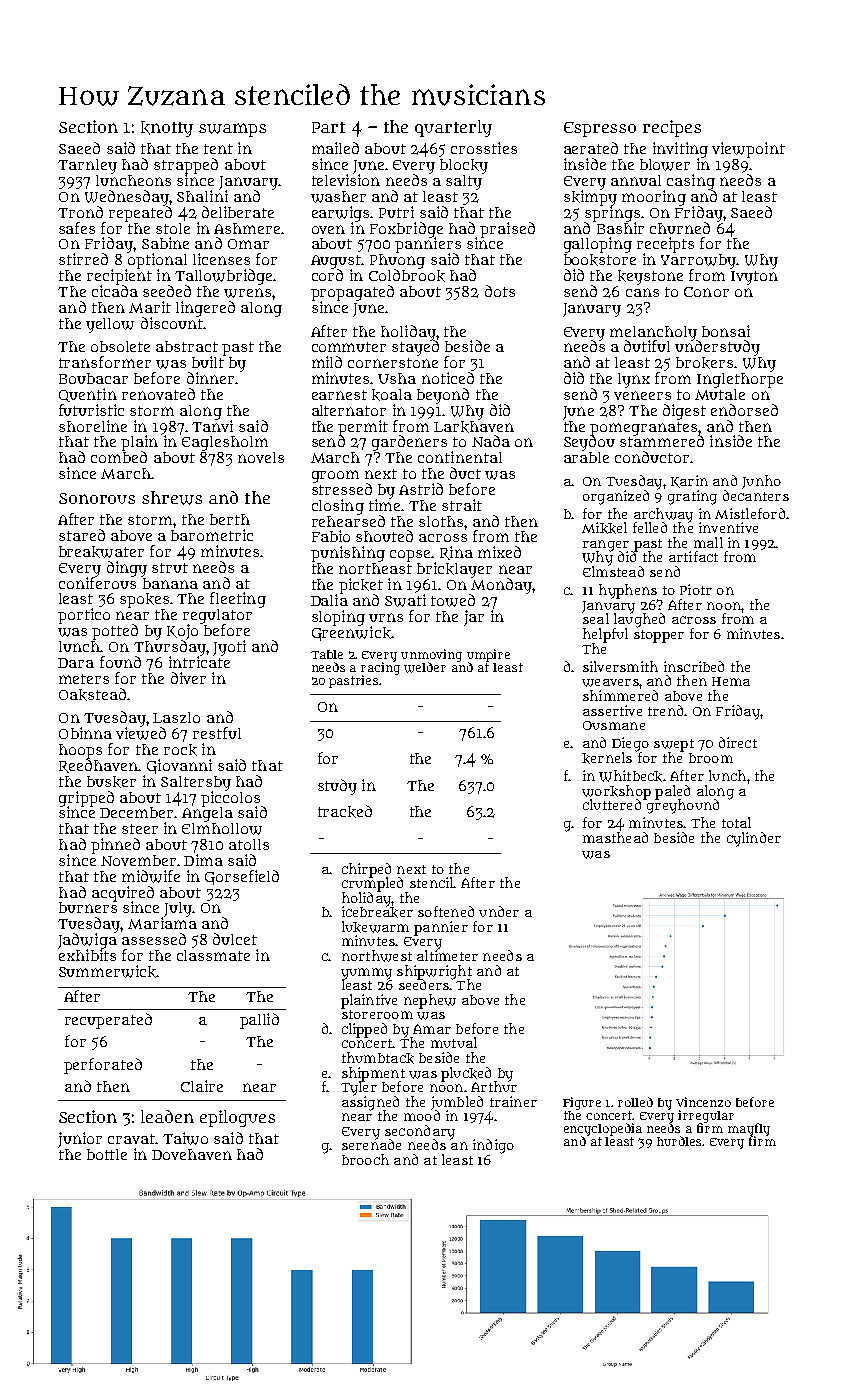 This page has height=1400, width=849. What do you see at coordinates (158, 394) in the page?
I see `renovated` at bounding box center [158, 394].
